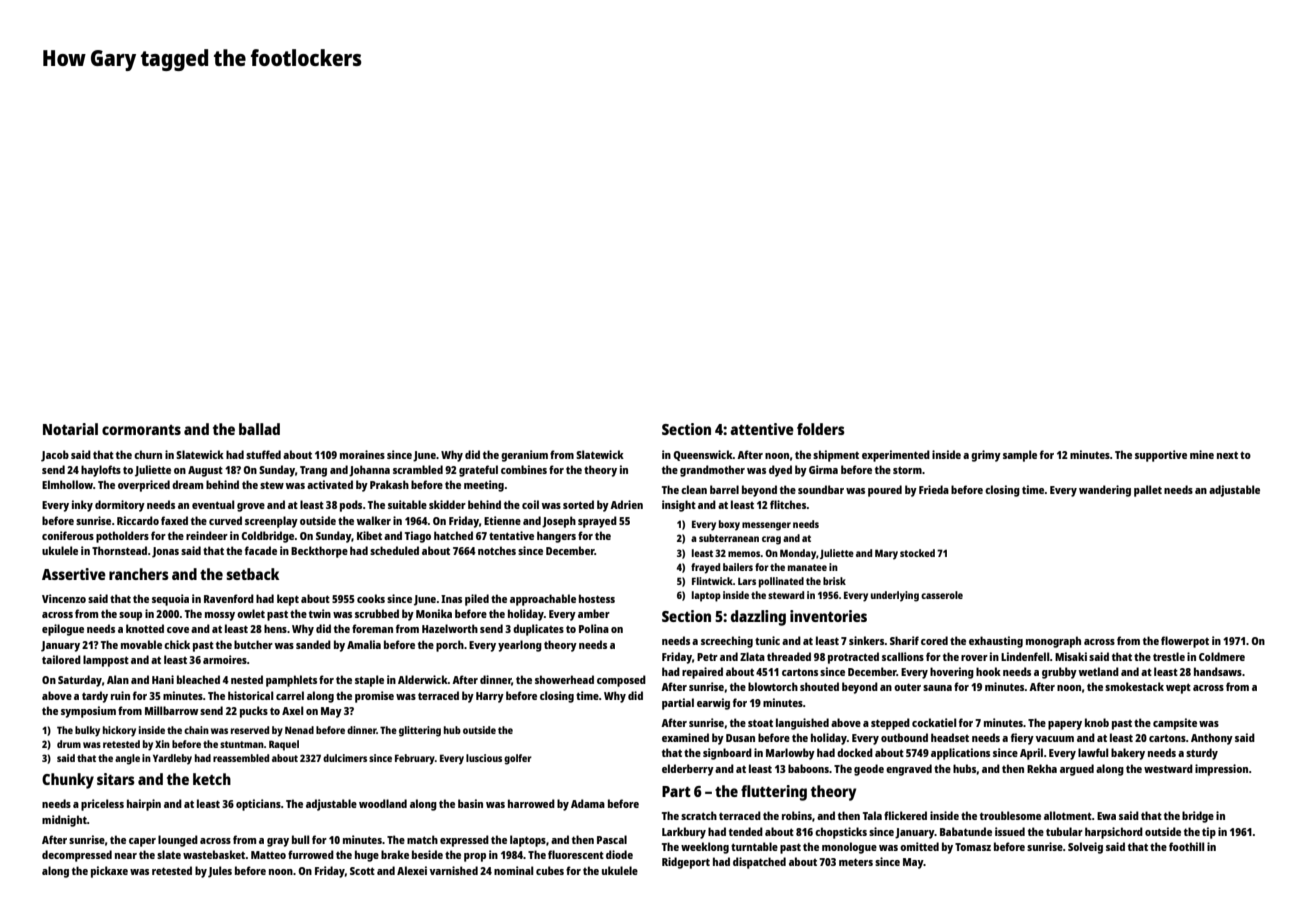  Describe the element at coordinates (1221, 770) in the screenshot. I see `impression` at that location.
